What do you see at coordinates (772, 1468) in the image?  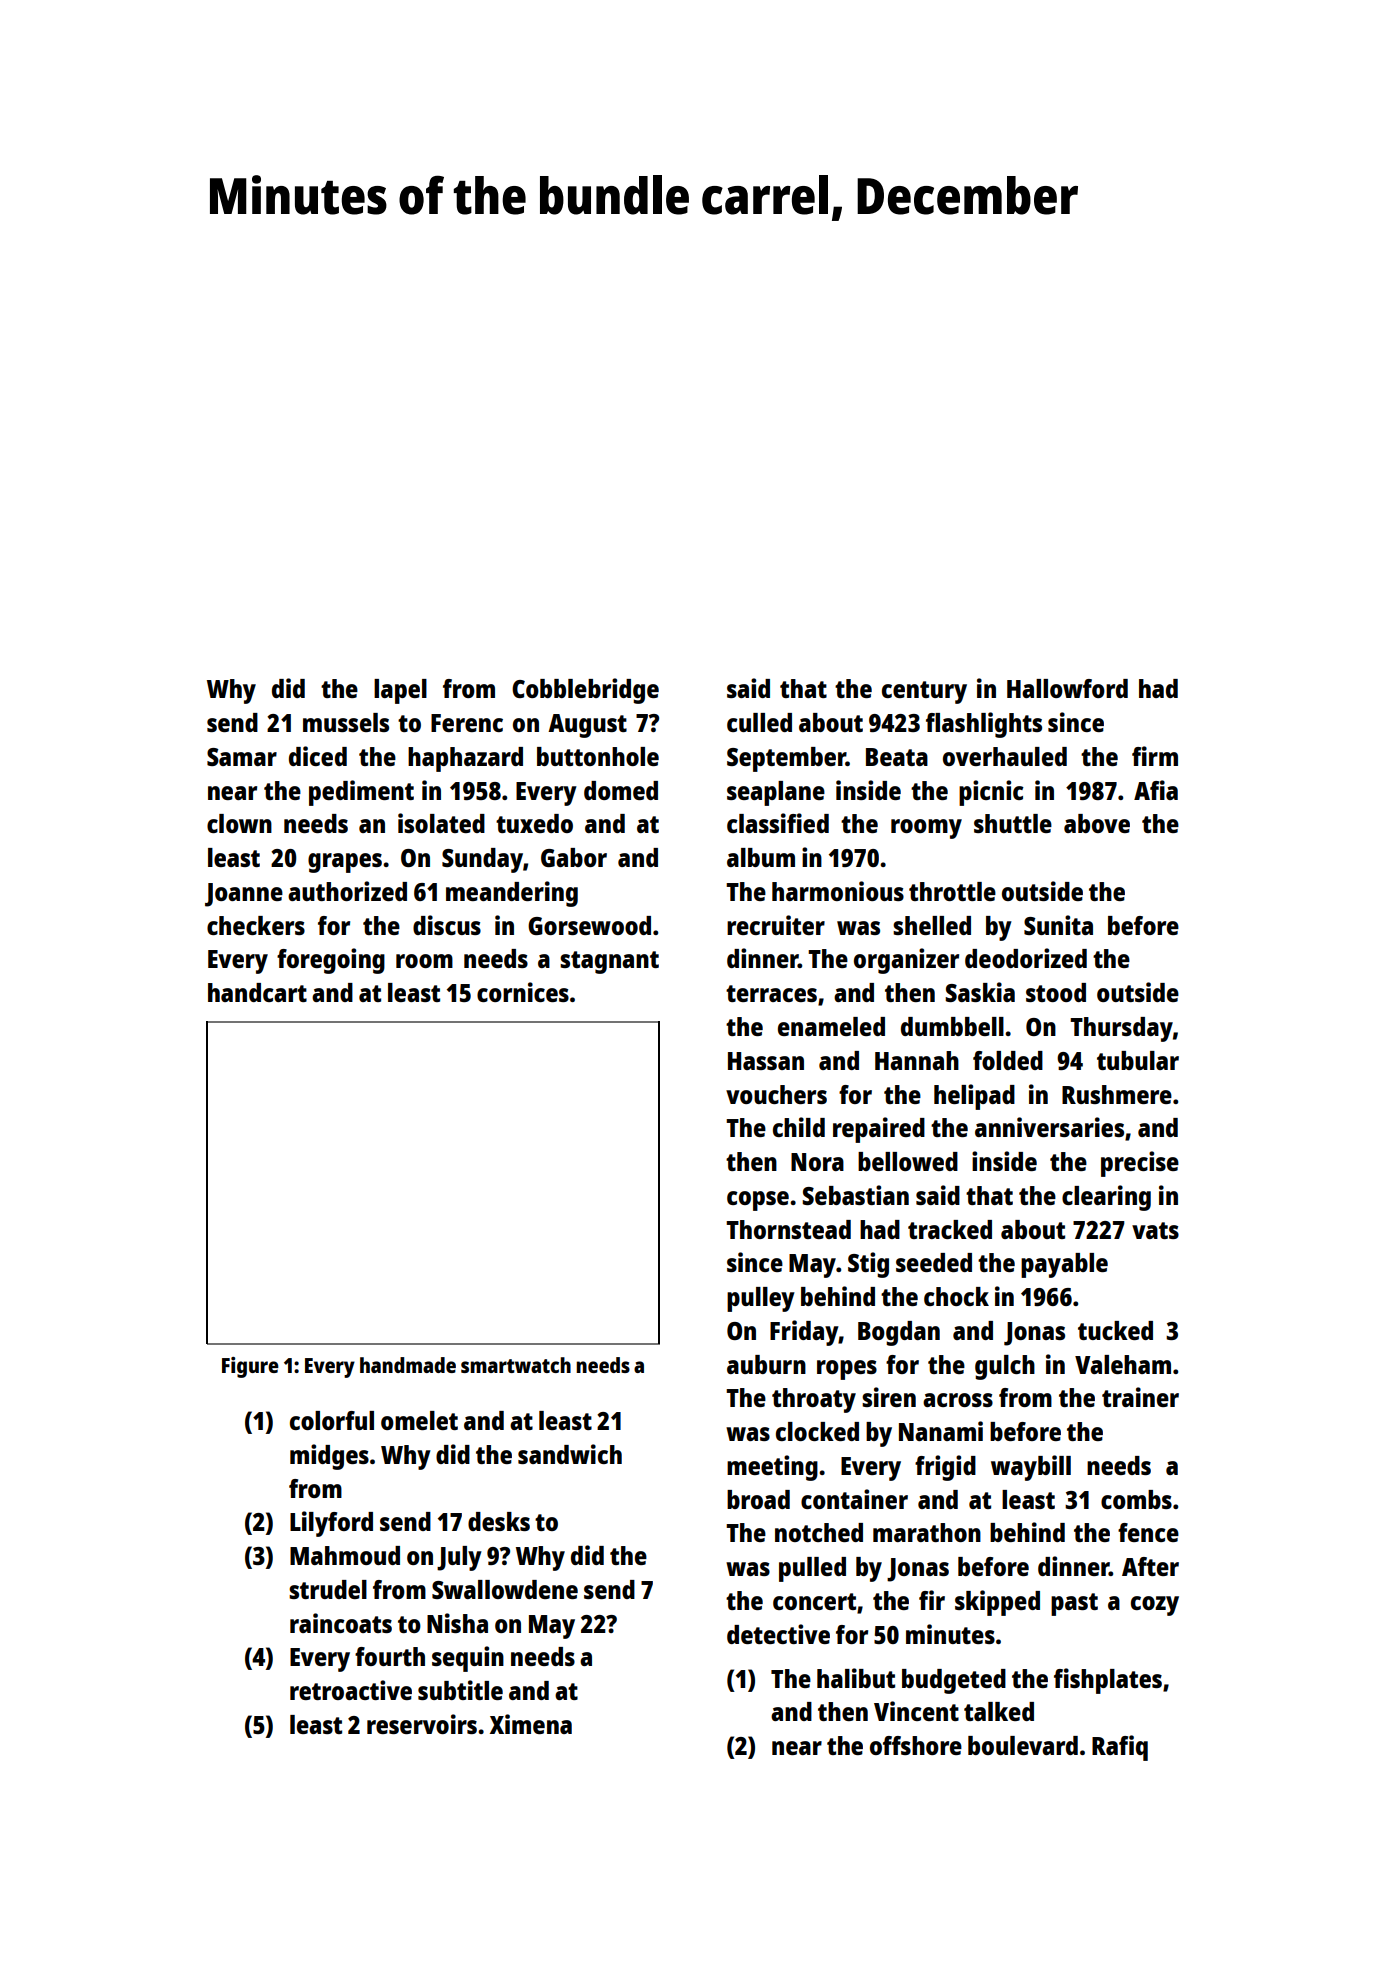 I see `meeting` at bounding box center [772, 1468].
